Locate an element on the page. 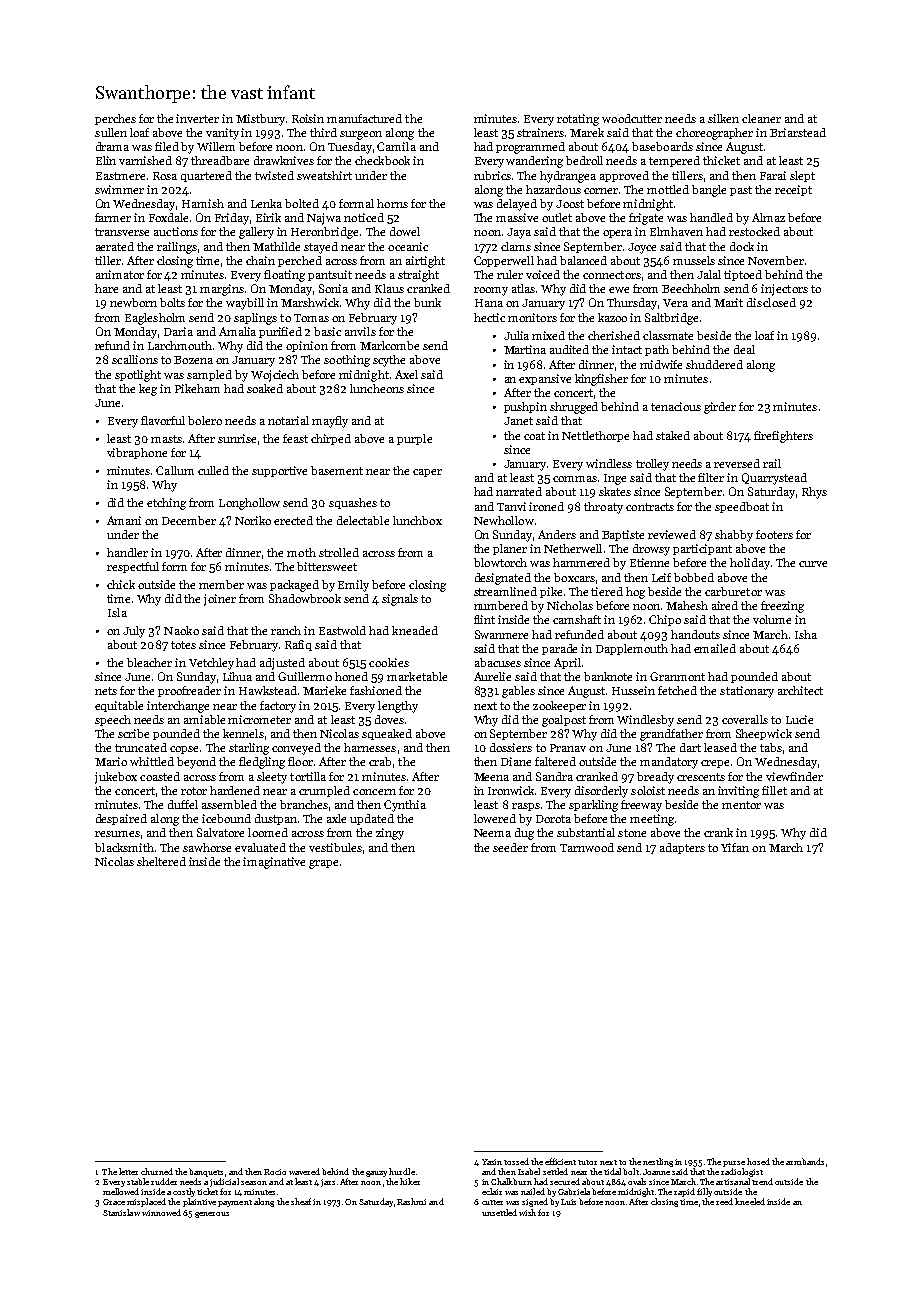 Image resolution: width=924 pixels, height=1308 pixels. blowtorch is located at coordinates (500, 562).
